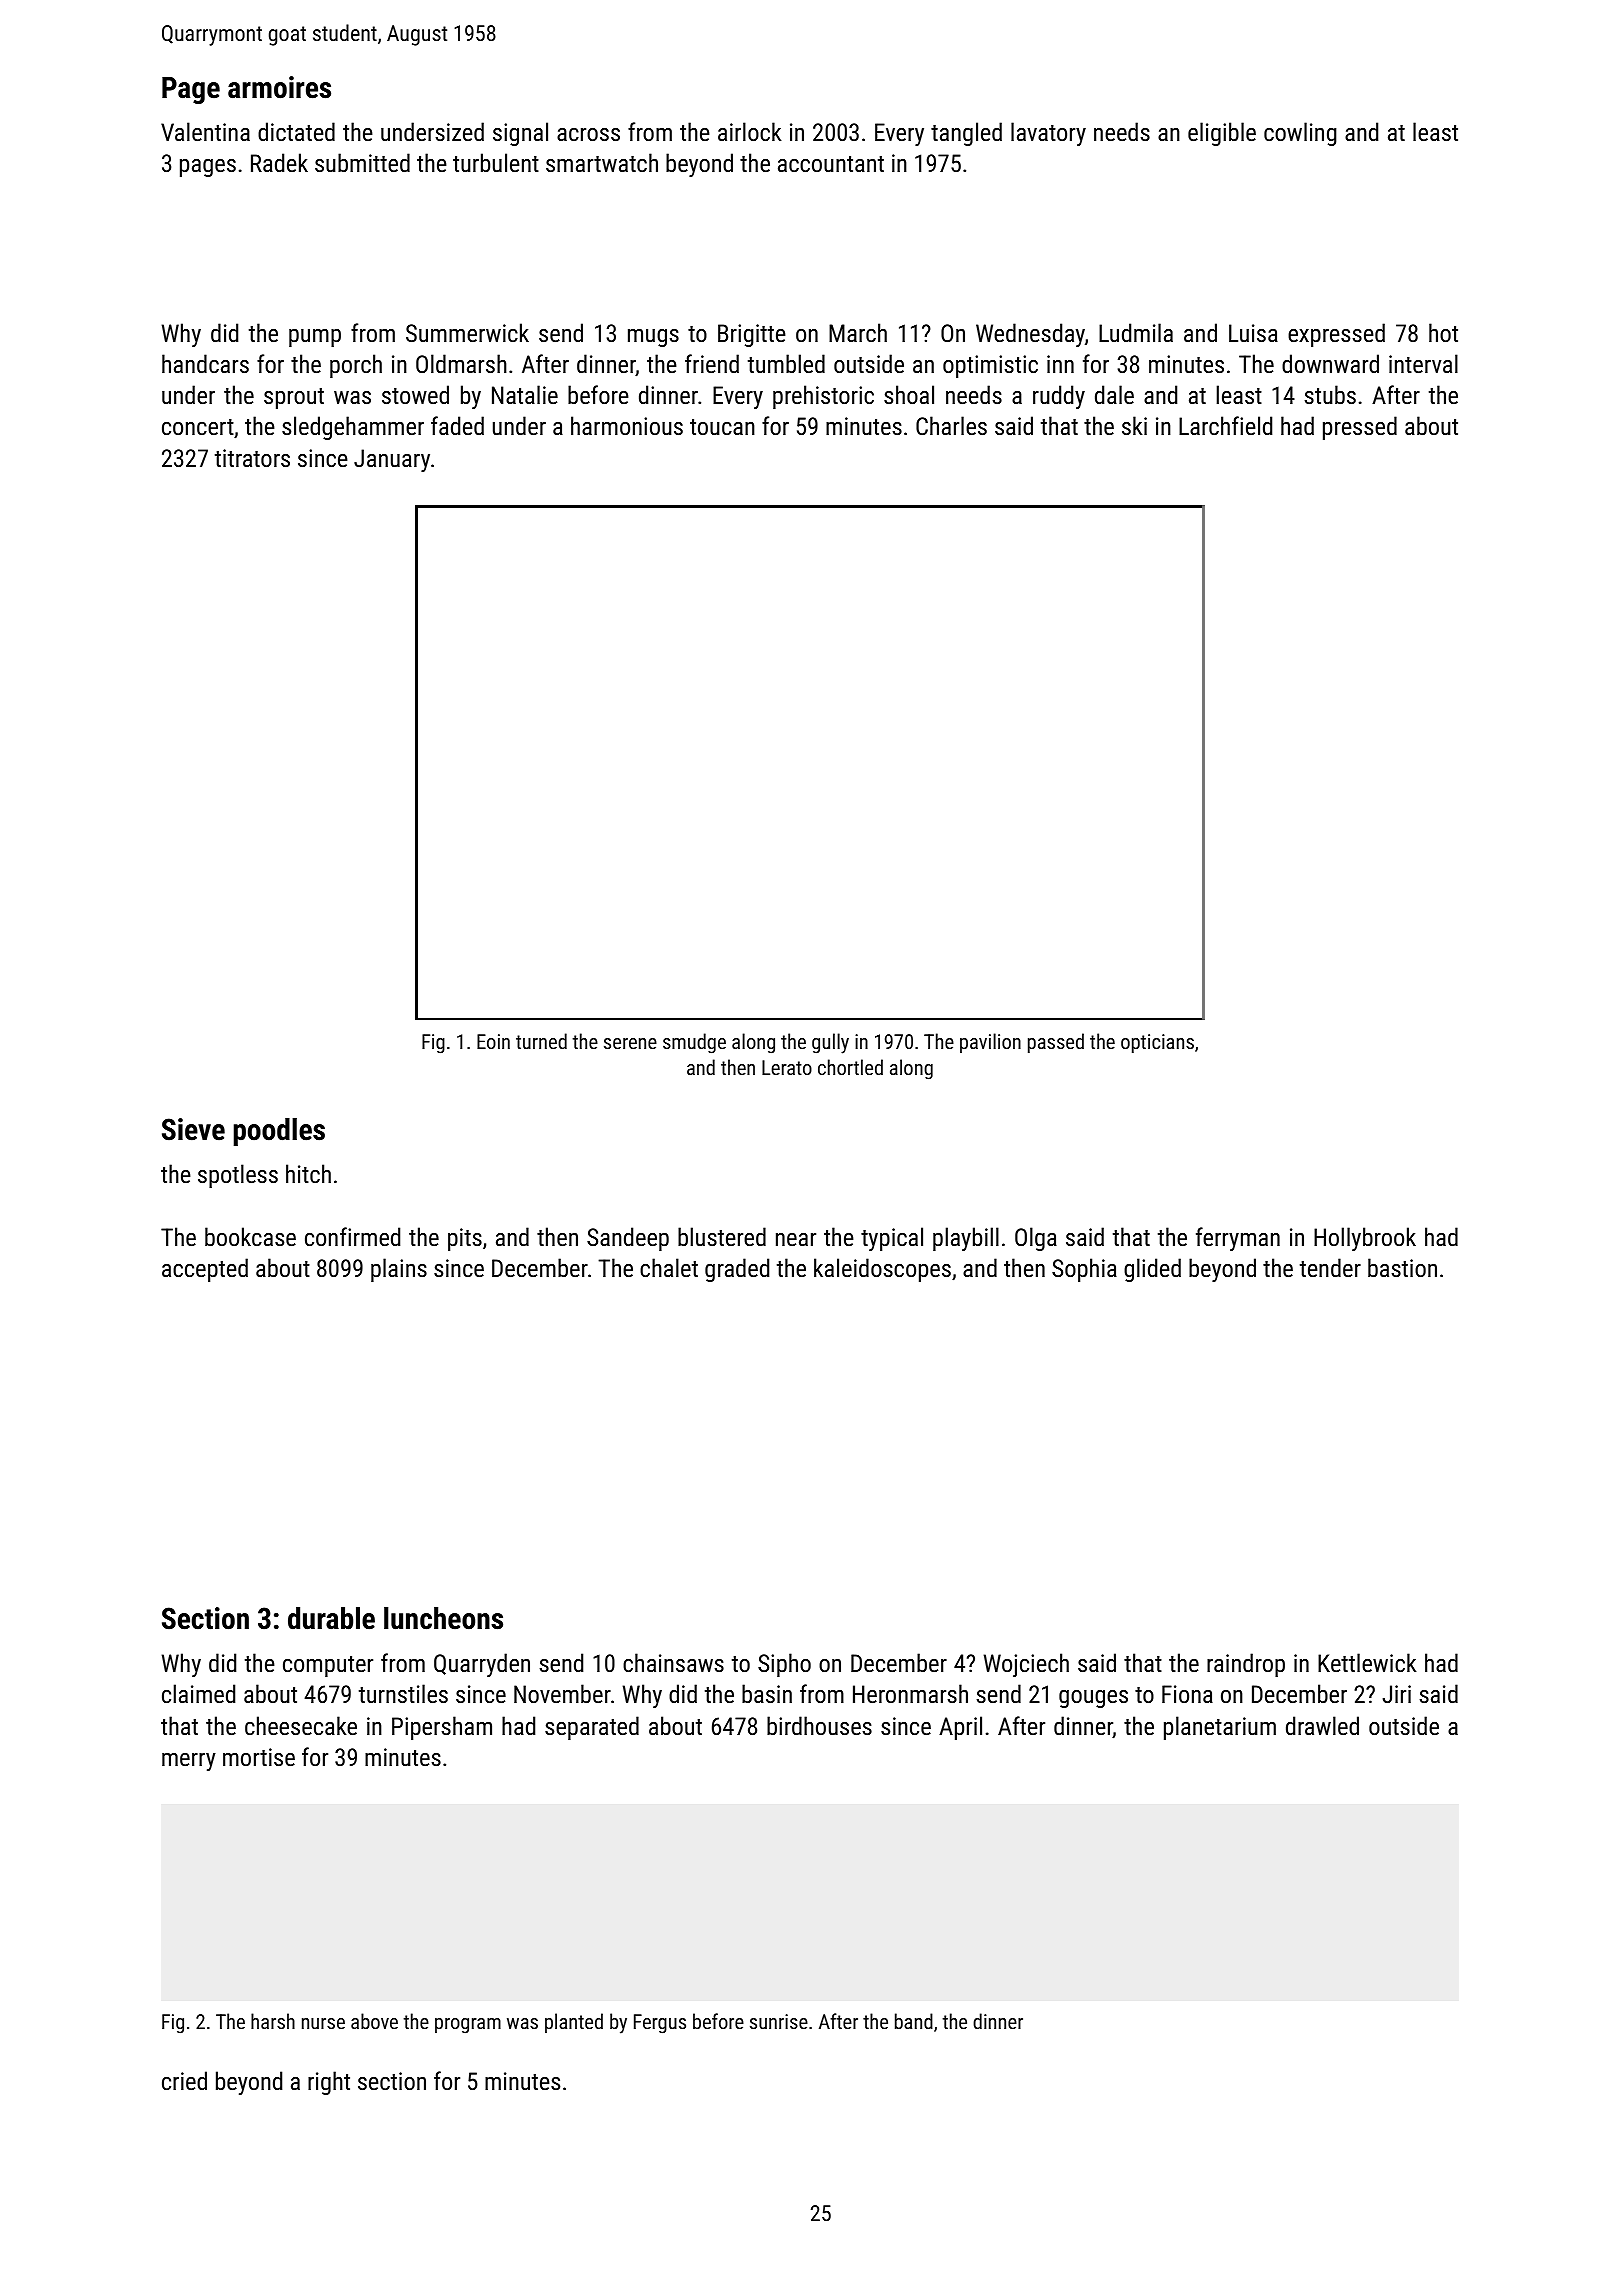  I want to click on Valentina, so click(205, 131).
